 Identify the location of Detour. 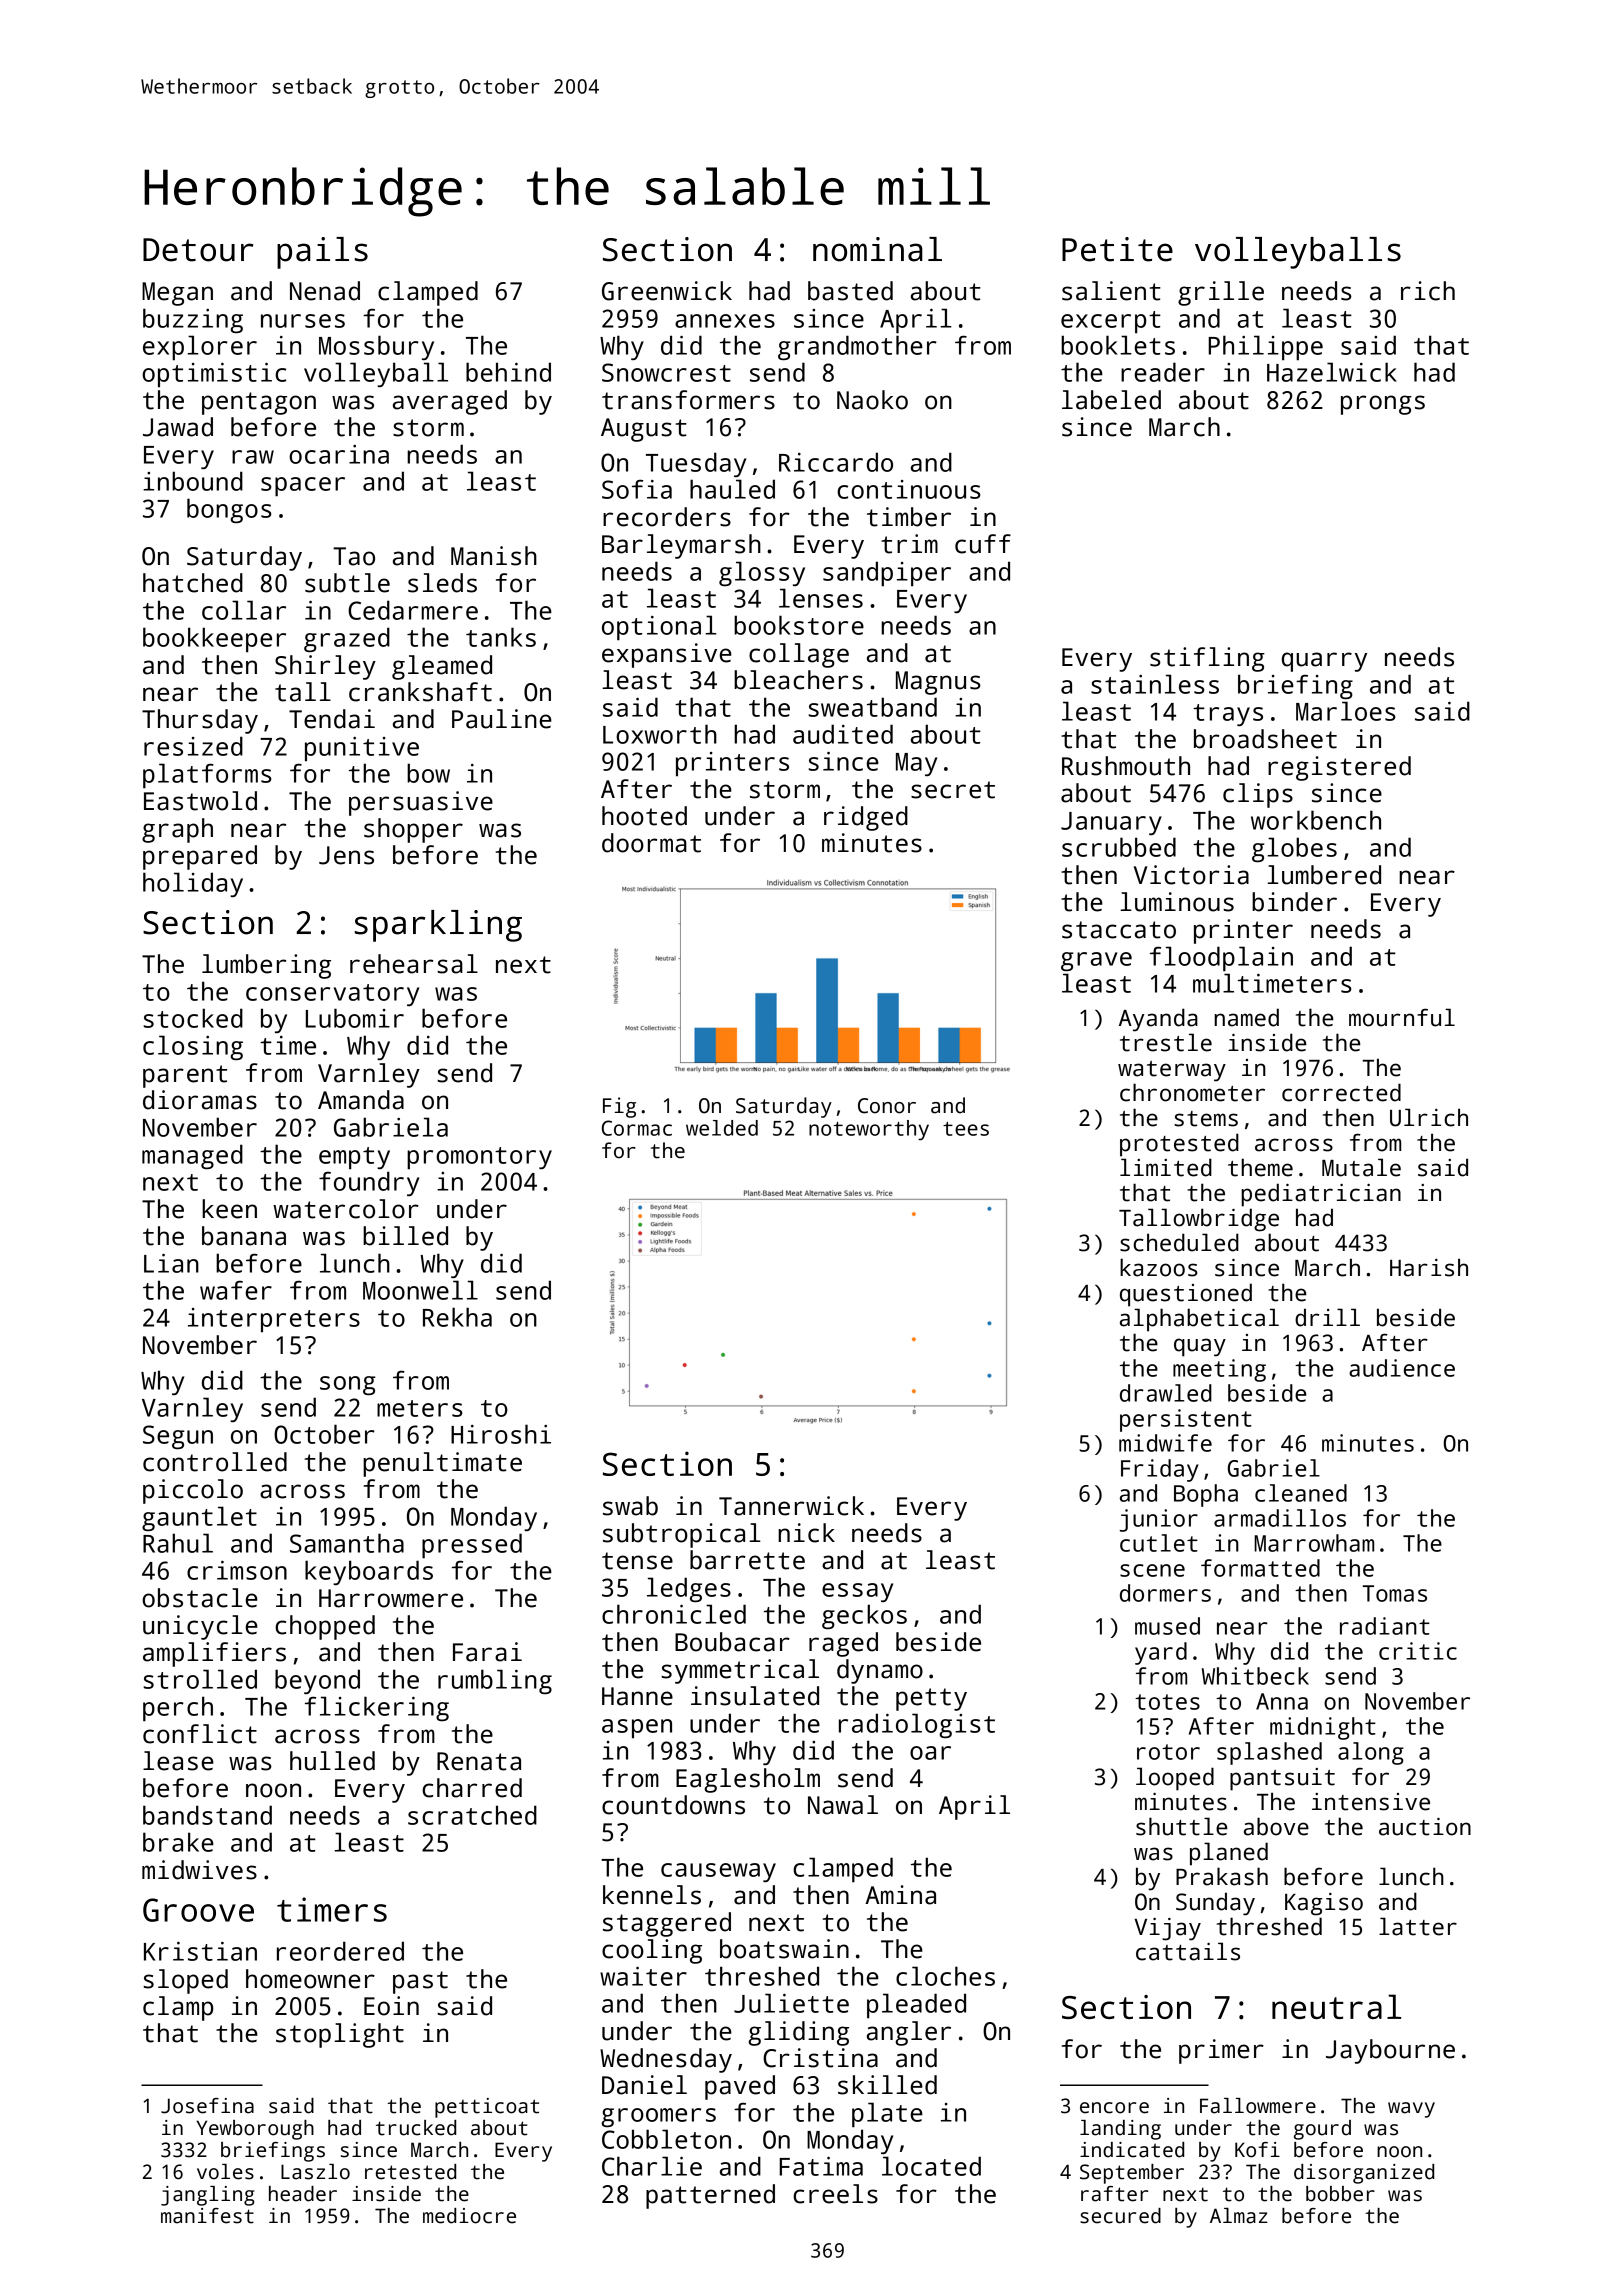
(198, 250).
